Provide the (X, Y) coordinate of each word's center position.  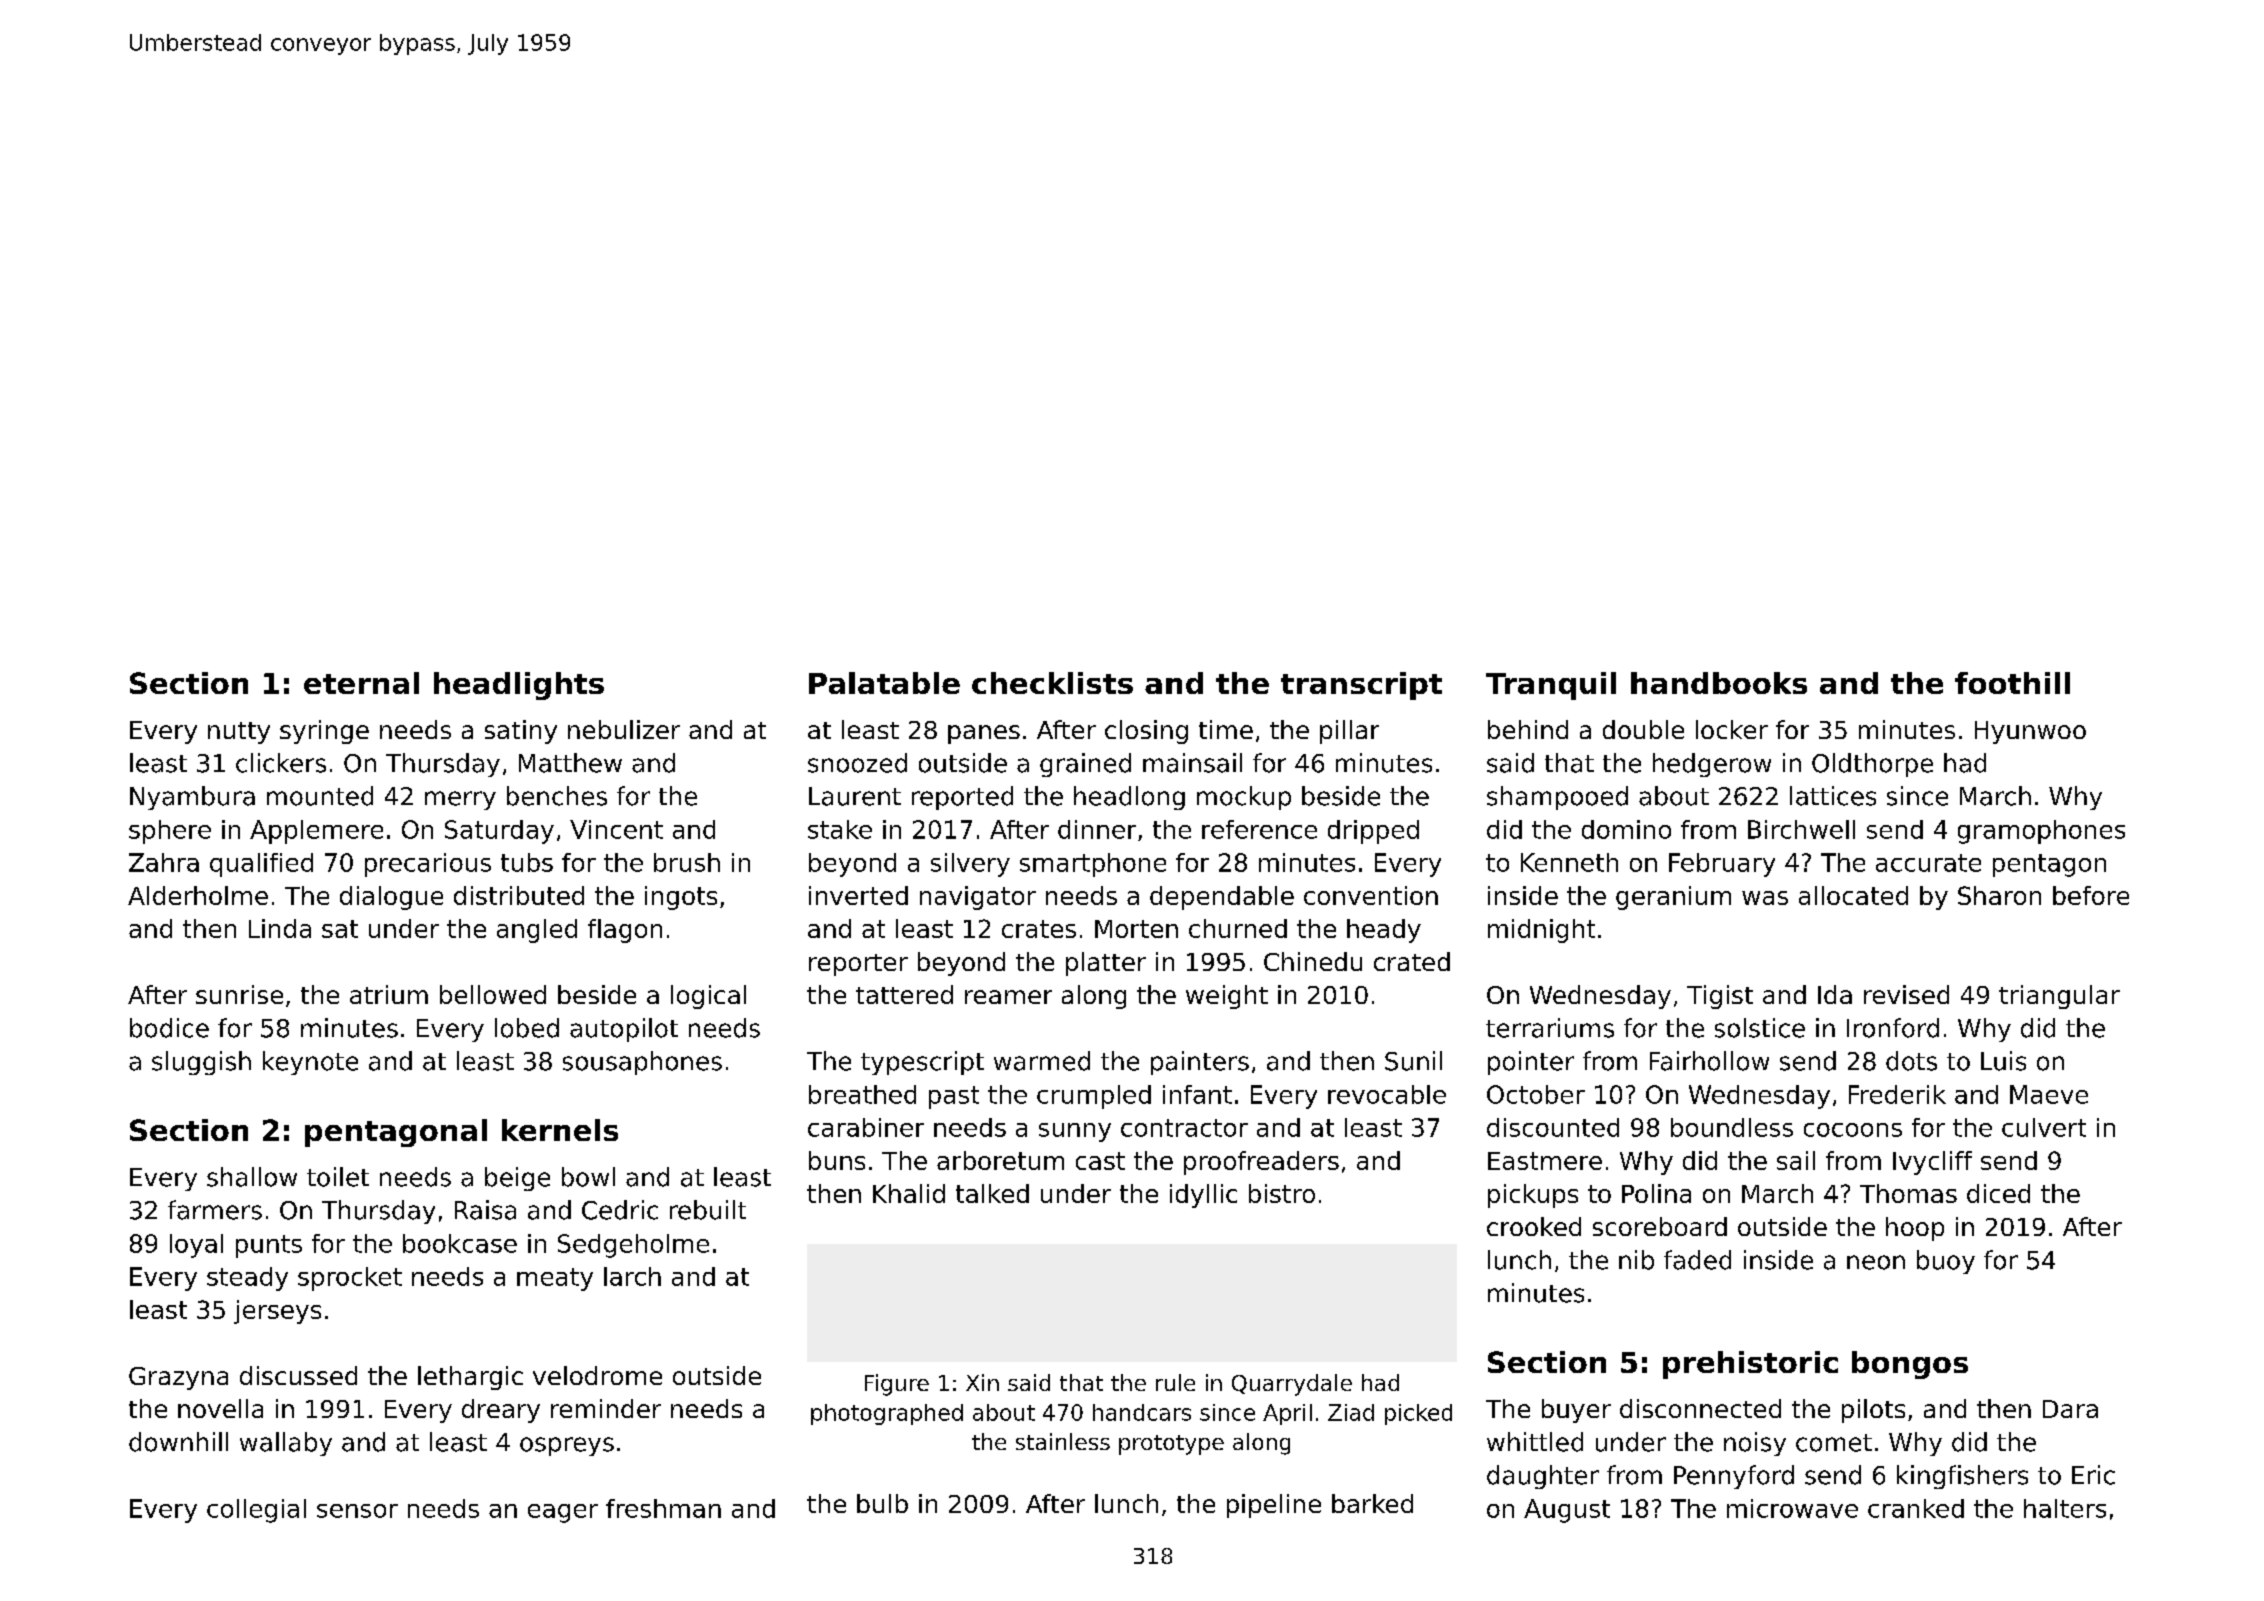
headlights (519, 686)
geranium (1673, 898)
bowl (588, 1177)
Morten (1136, 929)
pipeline (1274, 1506)
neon (1876, 1262)
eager (563, 1513)
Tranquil (1551, 686)
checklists (1052, 683)
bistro (1282, 1193)
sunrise (239, 994)
